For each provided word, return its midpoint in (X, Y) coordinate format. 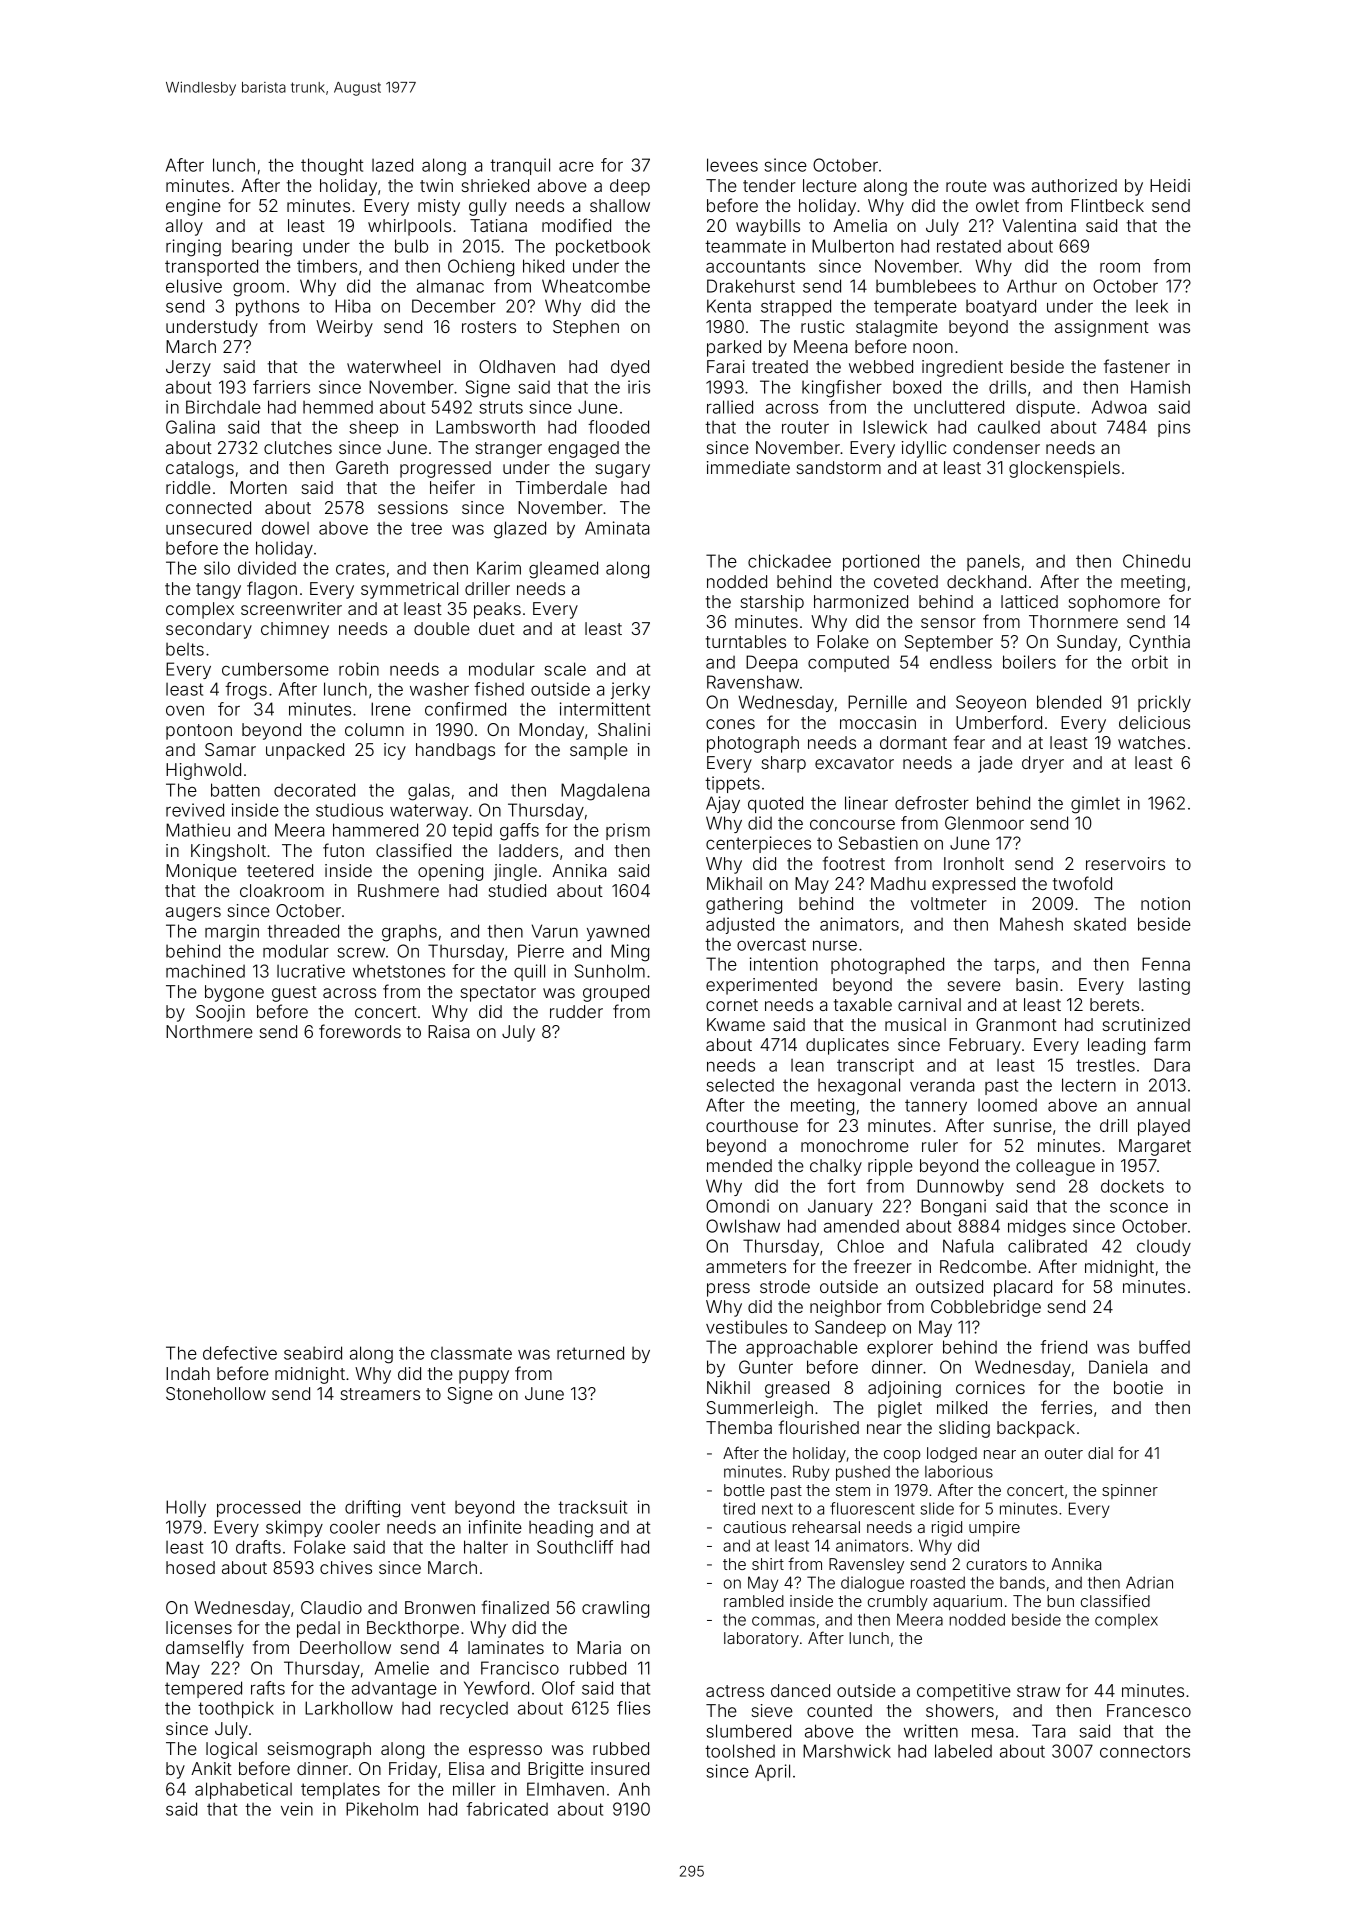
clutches (298, 447)
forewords (360, 1031)
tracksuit (592, 1507)
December (454, 306)
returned (590, 1353)
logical (231, 1750)
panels (993, 562)
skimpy (294, 1528)
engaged (583, 449)
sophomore (1114, 603)
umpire (994, 1528)
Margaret (1155, 1147)
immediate (748, 467)
